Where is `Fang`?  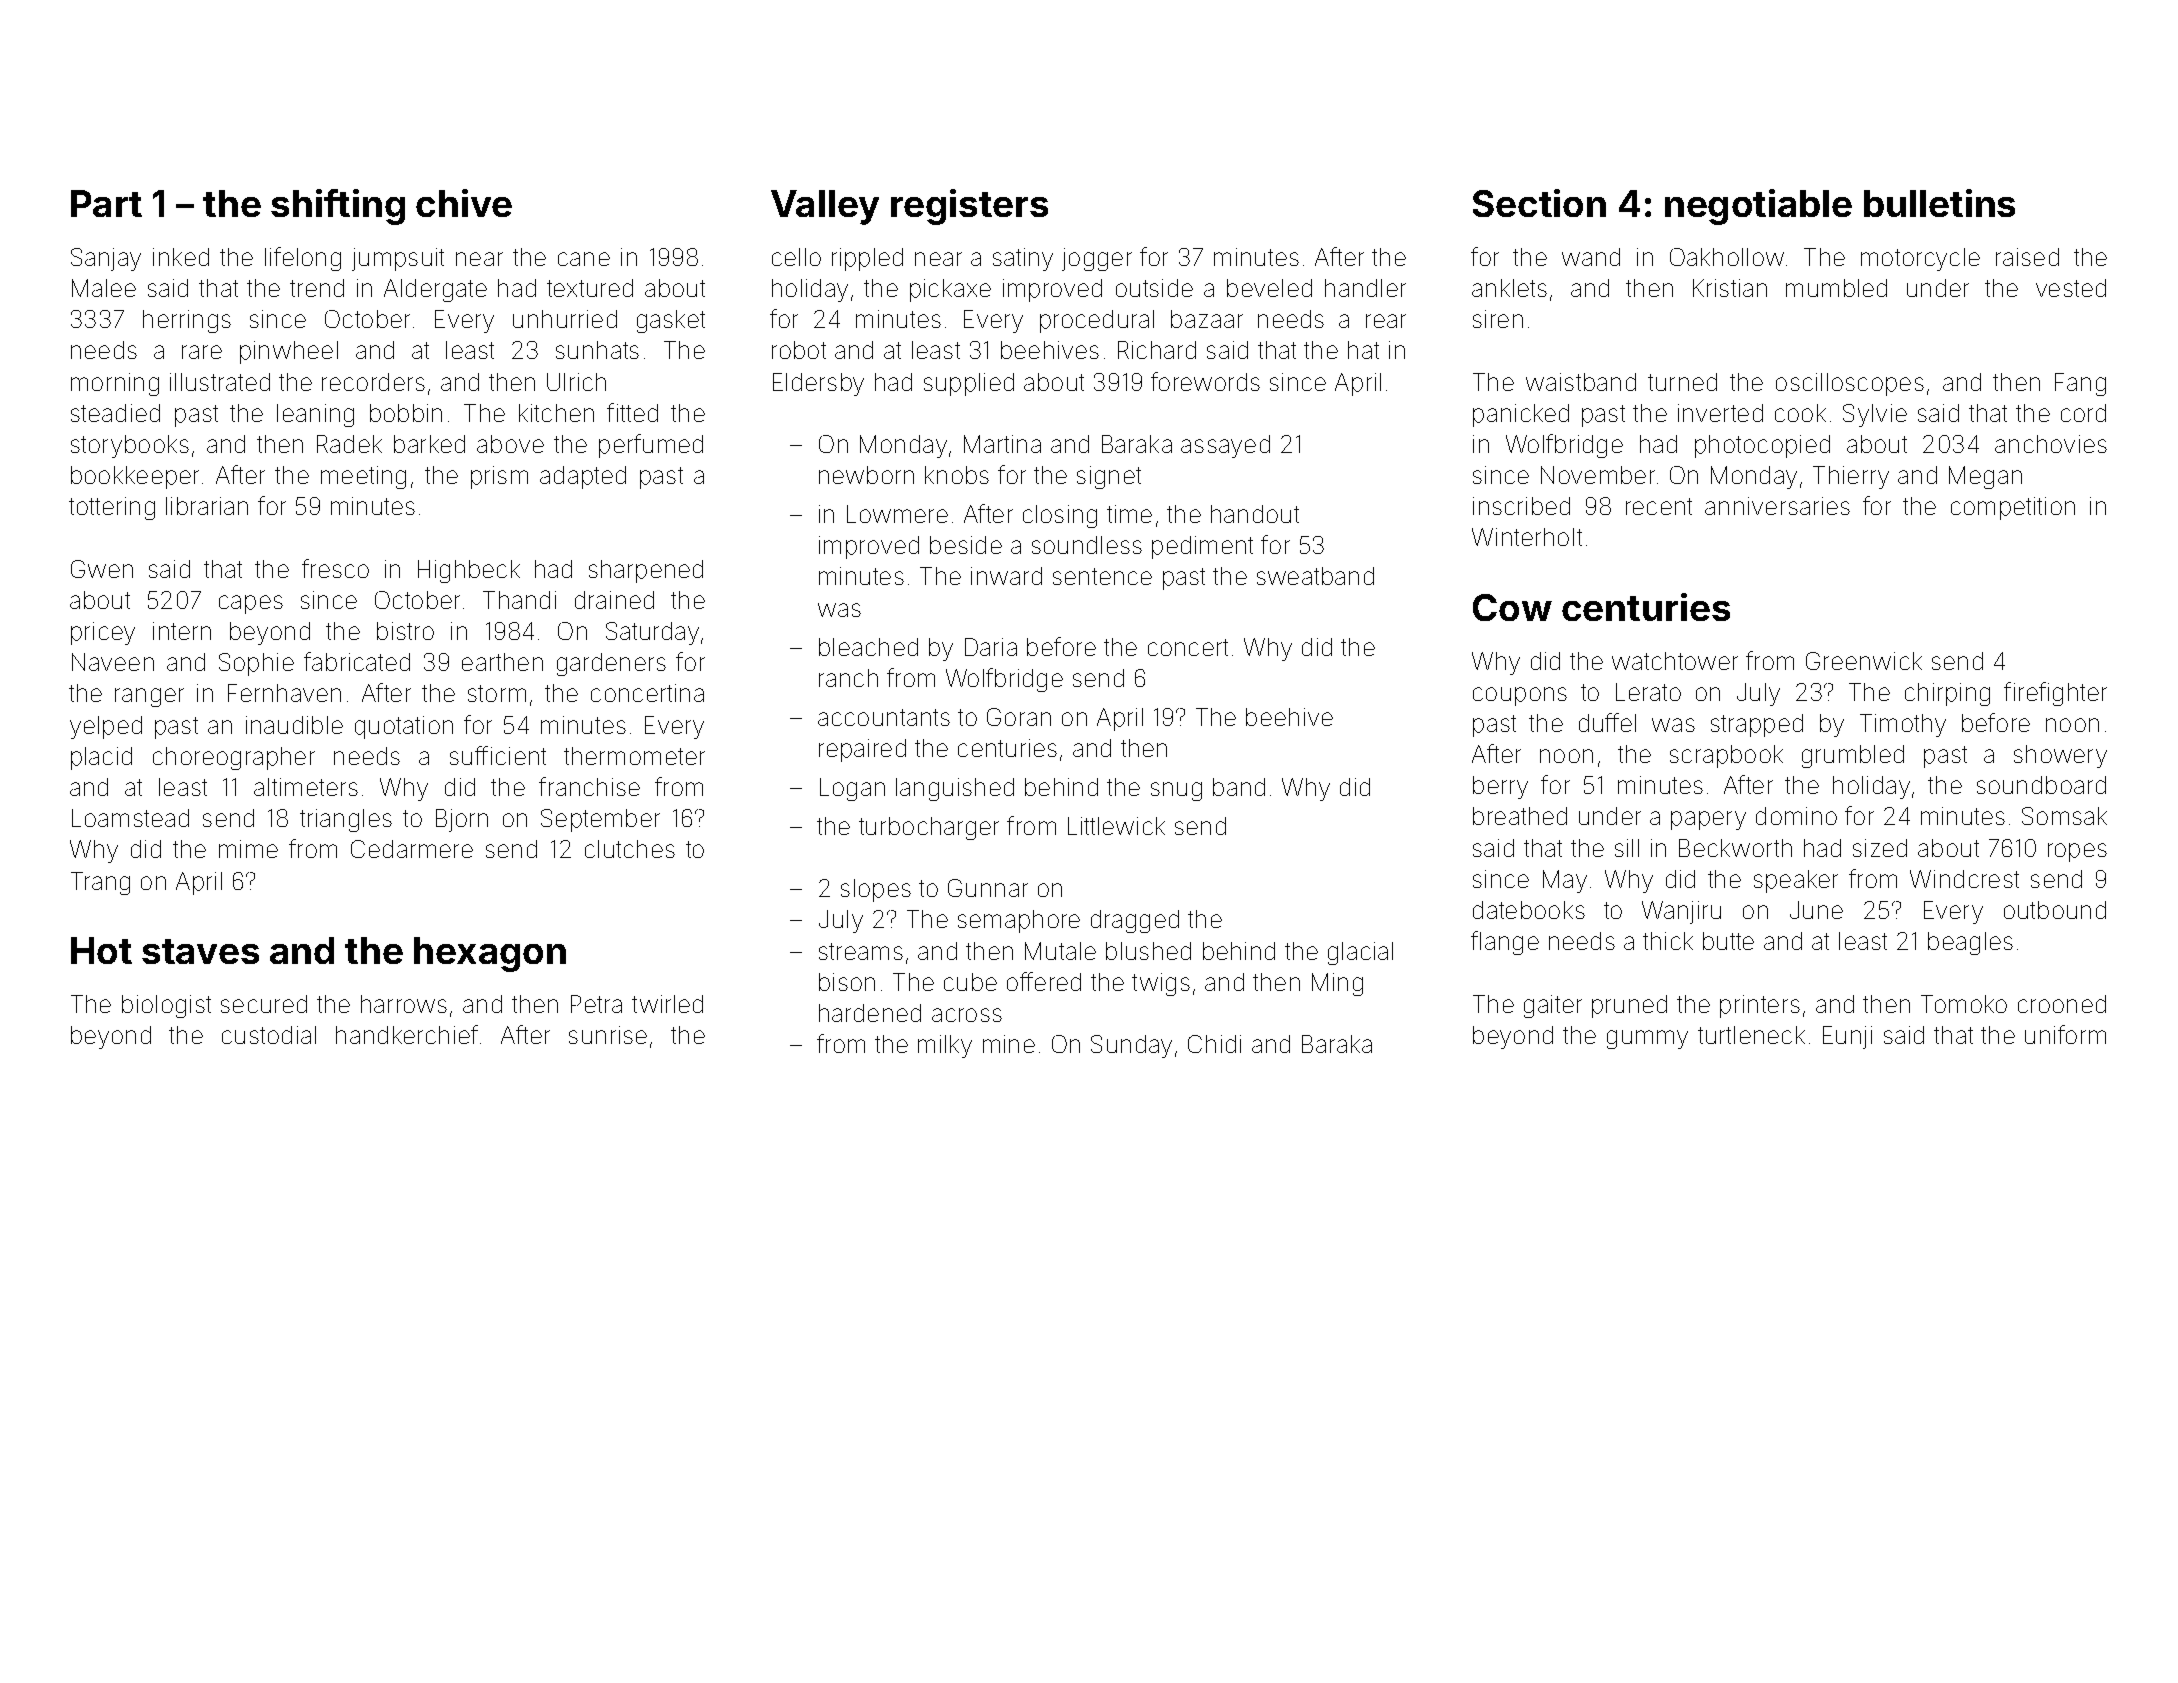
Fang is located at coordinates (2080, 384).
